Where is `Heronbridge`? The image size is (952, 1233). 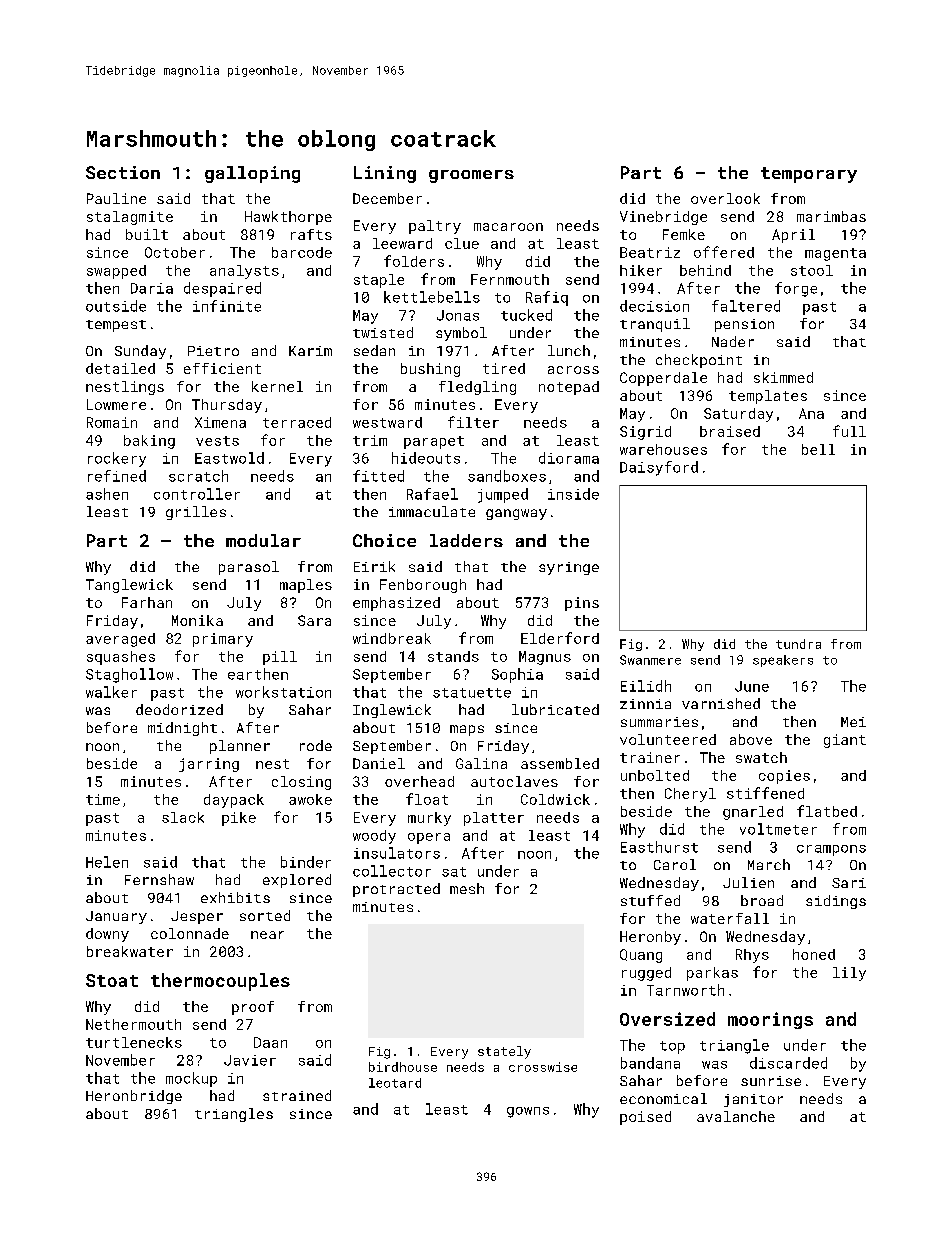
Heronbridge is located at coordinates (134, 1097).
